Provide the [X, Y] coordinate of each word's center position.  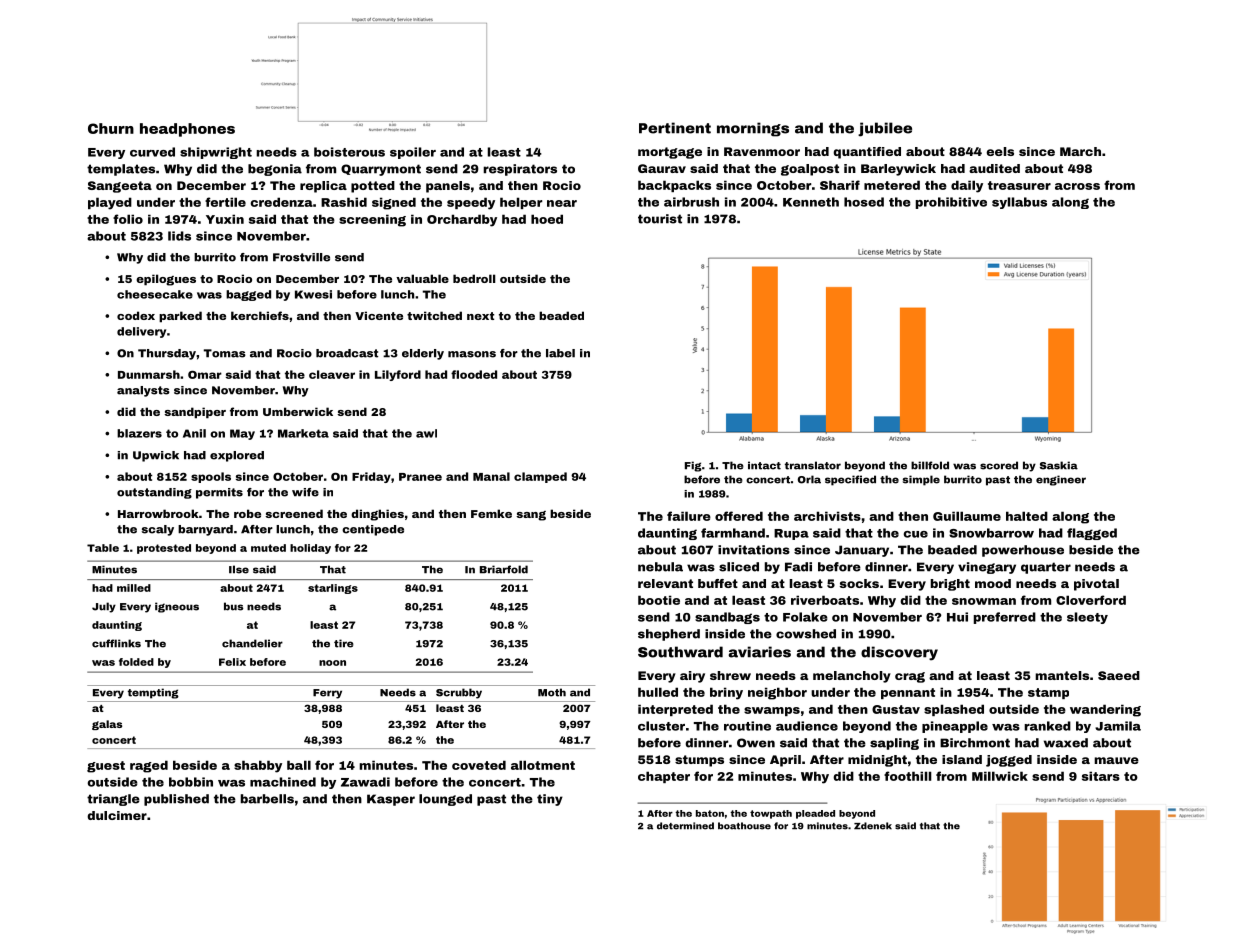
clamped [540, 477]
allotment [543, 765]
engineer [1061, 480]
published [176, 800]
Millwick [1000, 776]
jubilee [885, 129]
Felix [232, 662]
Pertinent [675, 128]
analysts [143, 391]
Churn [111, 128]
